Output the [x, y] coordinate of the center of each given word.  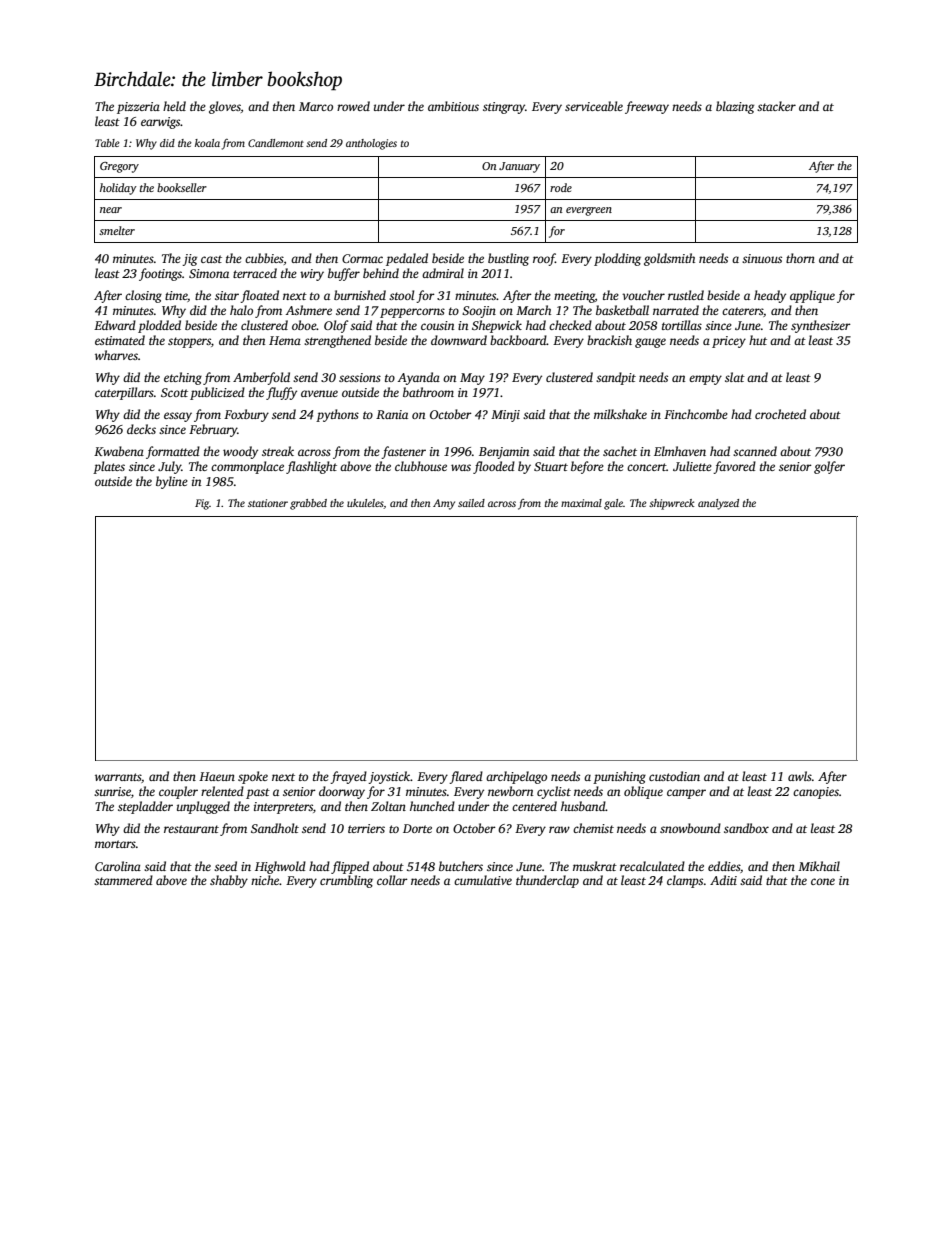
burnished [360, 295]
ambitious [453, 106]
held [174, 106]
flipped [350, 867]
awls [800, 776]
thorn [800, 258]
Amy [444, 504]
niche [265, 880]
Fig [202, 504]
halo [241, 310]
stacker [776, 106]
